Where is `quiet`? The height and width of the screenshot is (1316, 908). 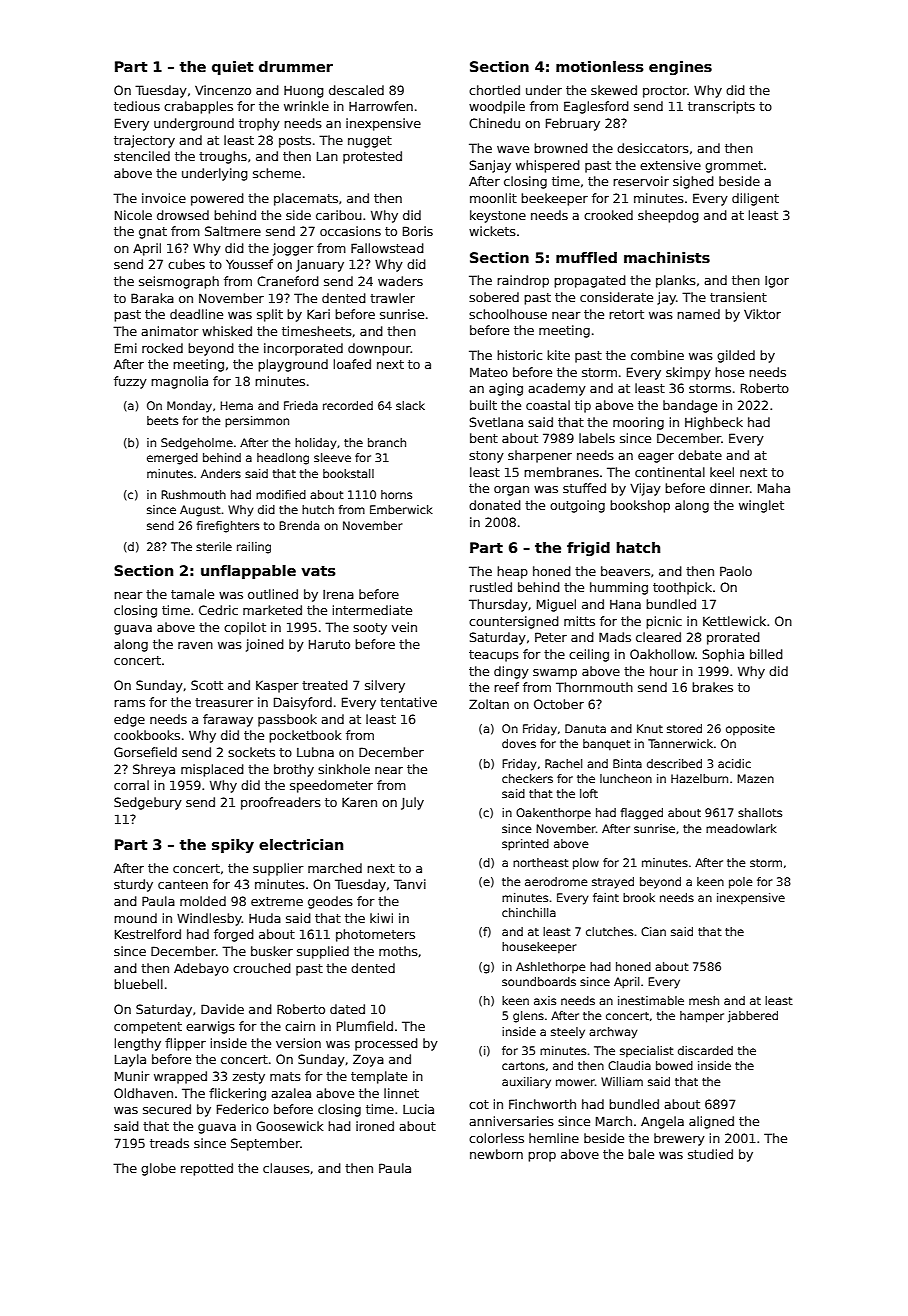
quiet is located at coordinates (233, 68).
